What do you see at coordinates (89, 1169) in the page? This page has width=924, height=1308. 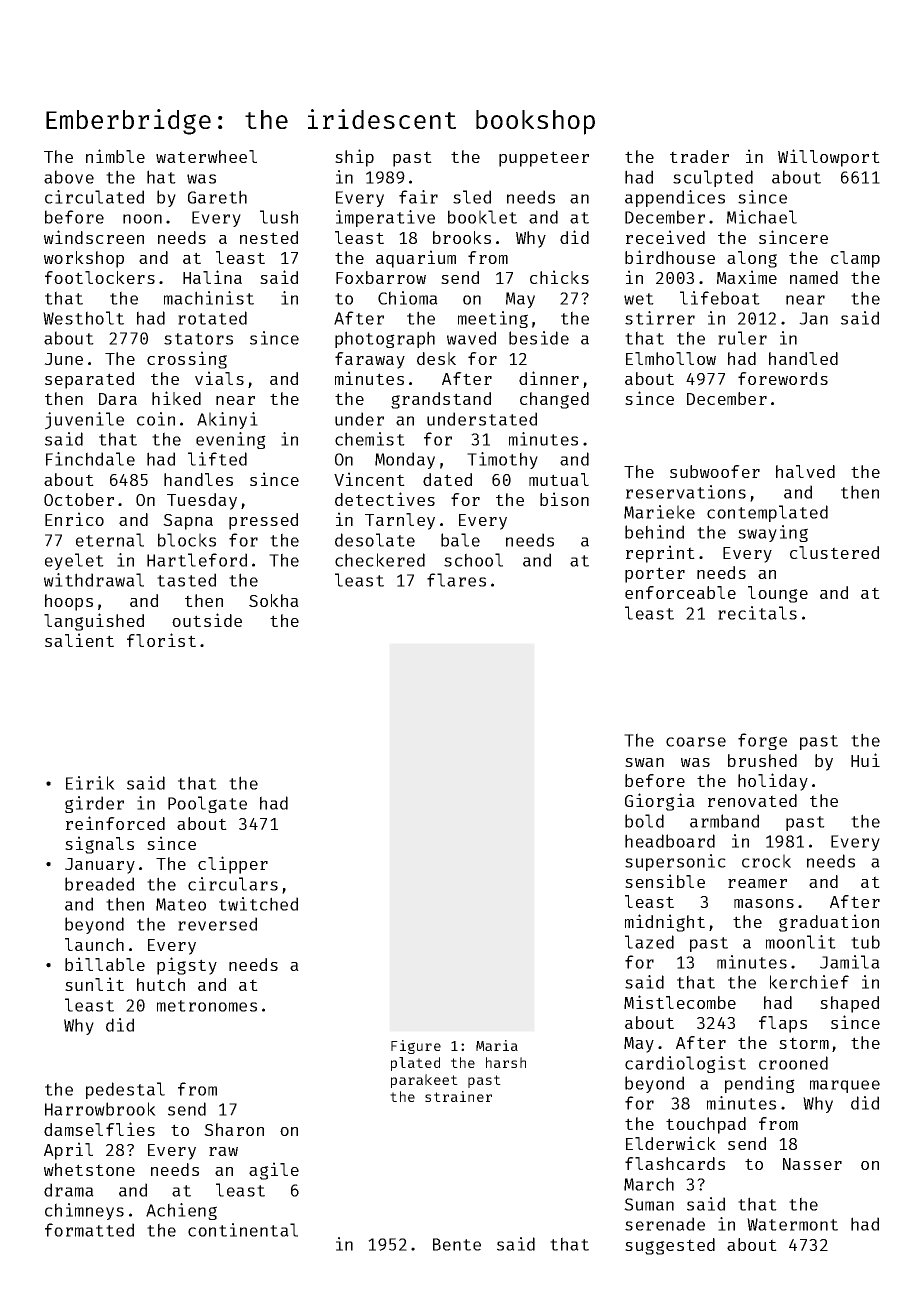 I see `whetstone` at bounding box center [89, 1169].
